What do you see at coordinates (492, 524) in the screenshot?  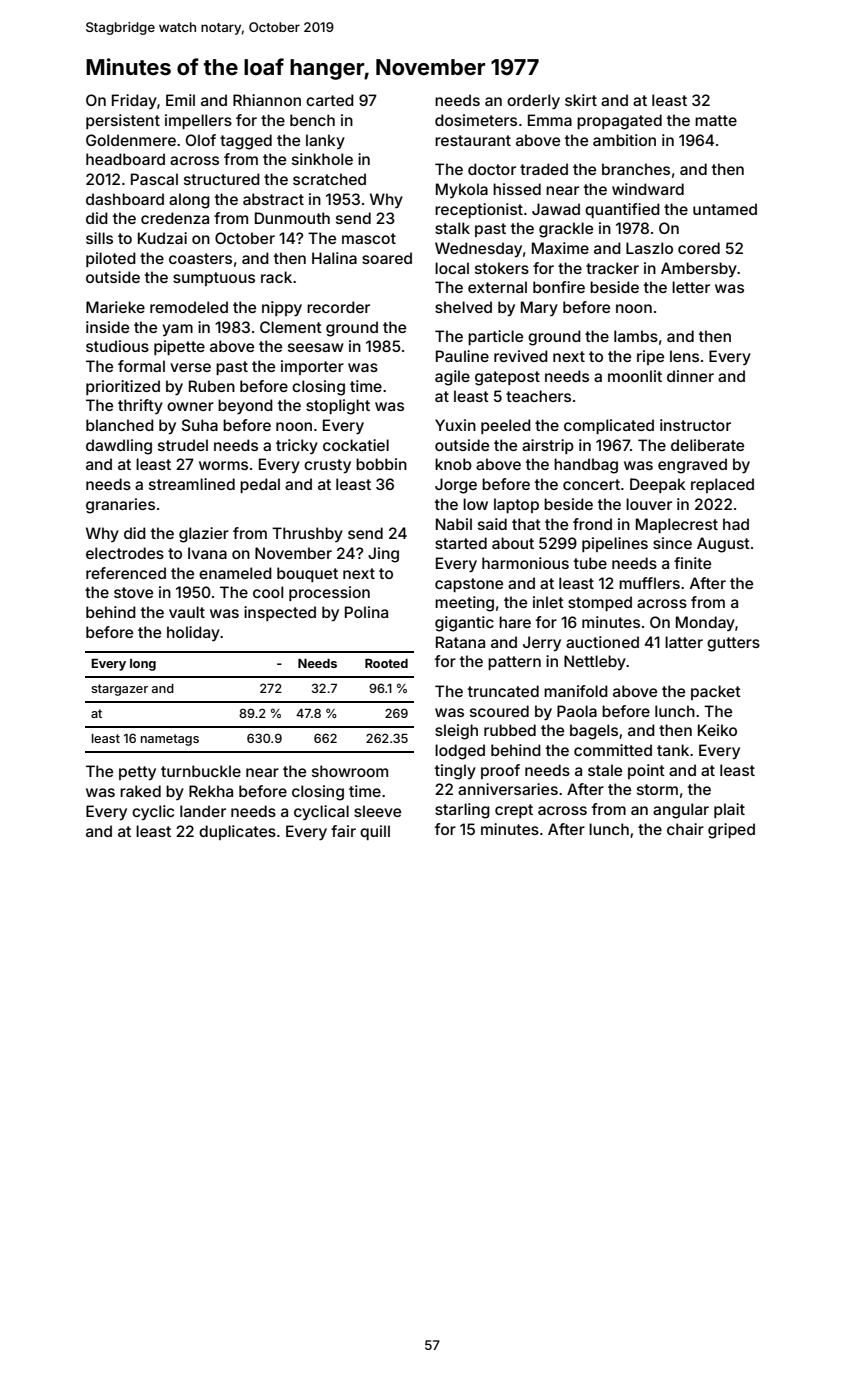 I see `said` at bounding box center [492, 524].
